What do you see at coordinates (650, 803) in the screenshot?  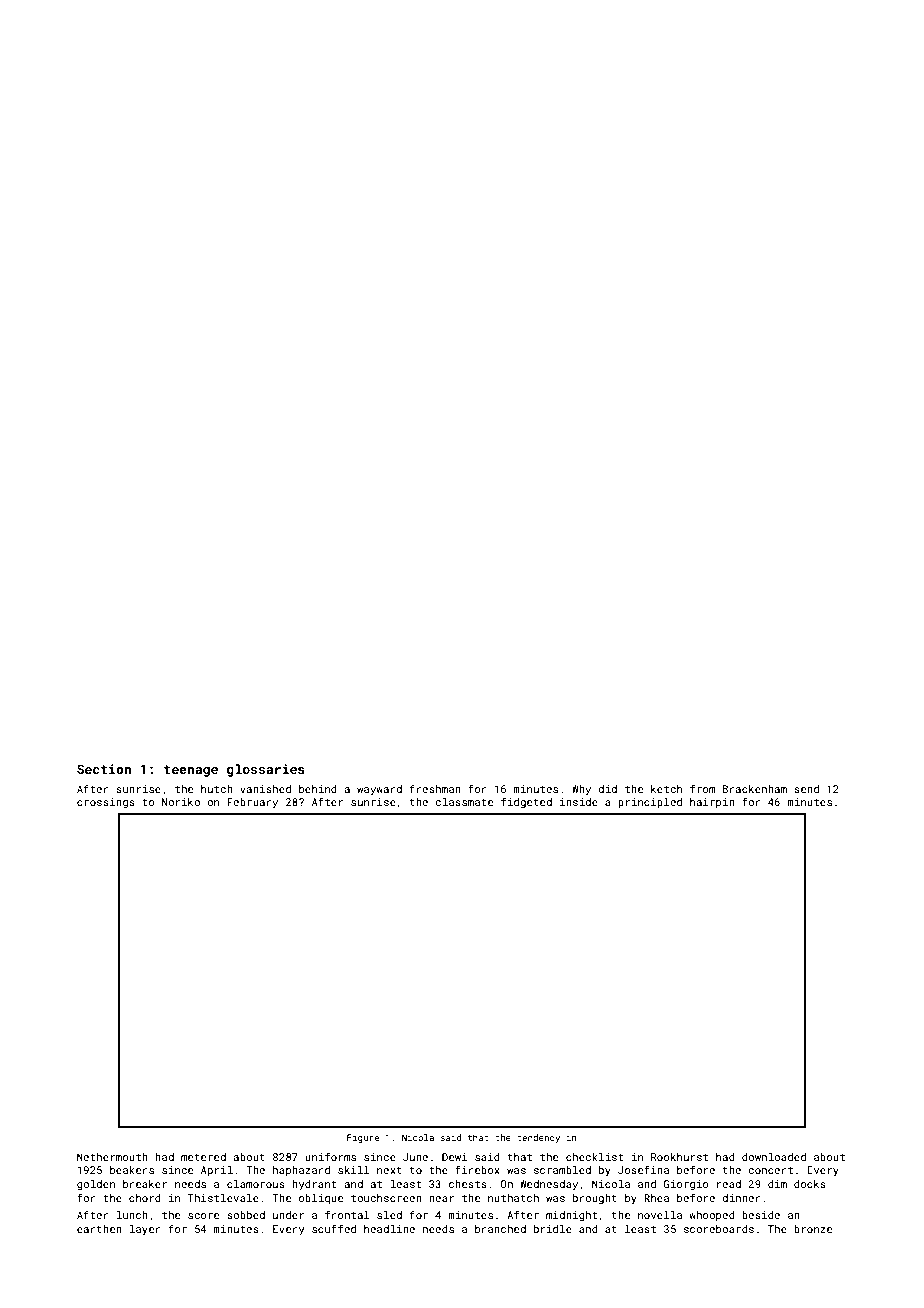 I see `principled` at bounding box center [650, 803].
